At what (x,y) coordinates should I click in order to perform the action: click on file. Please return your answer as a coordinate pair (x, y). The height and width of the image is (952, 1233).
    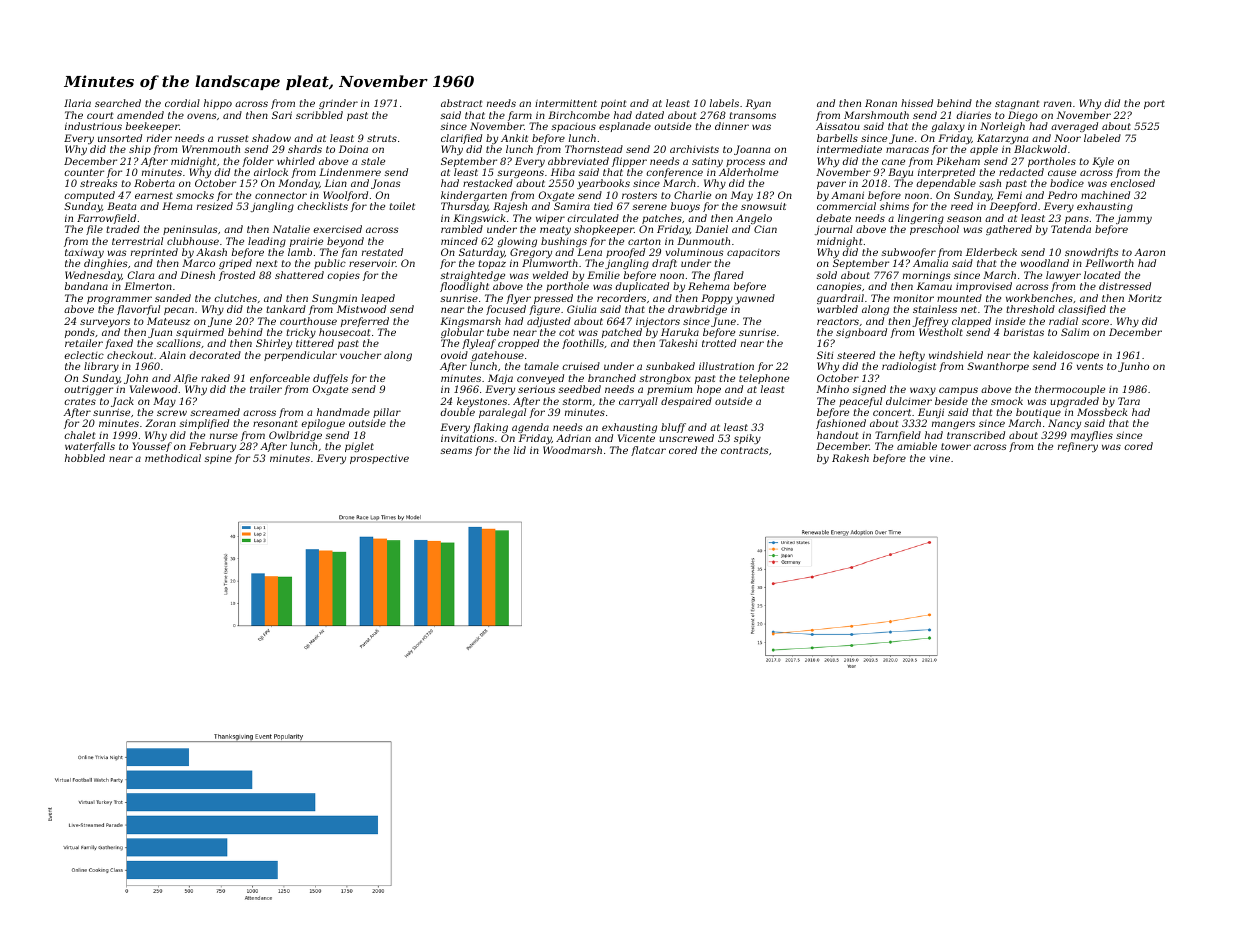
    Looking at the image, I should click on (94, 230).
